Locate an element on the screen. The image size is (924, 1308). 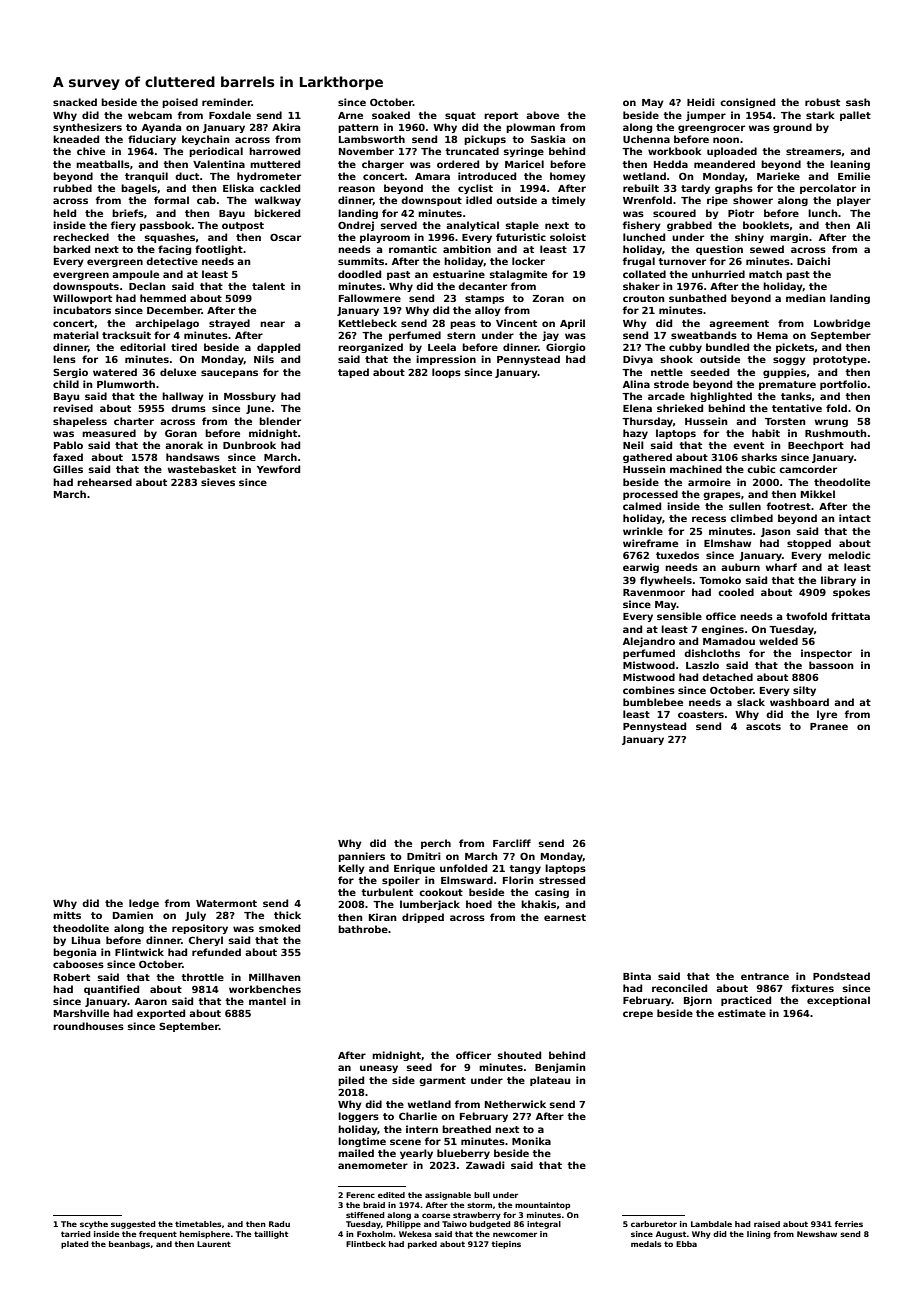
soaked is located at coordinates (391, 115).
